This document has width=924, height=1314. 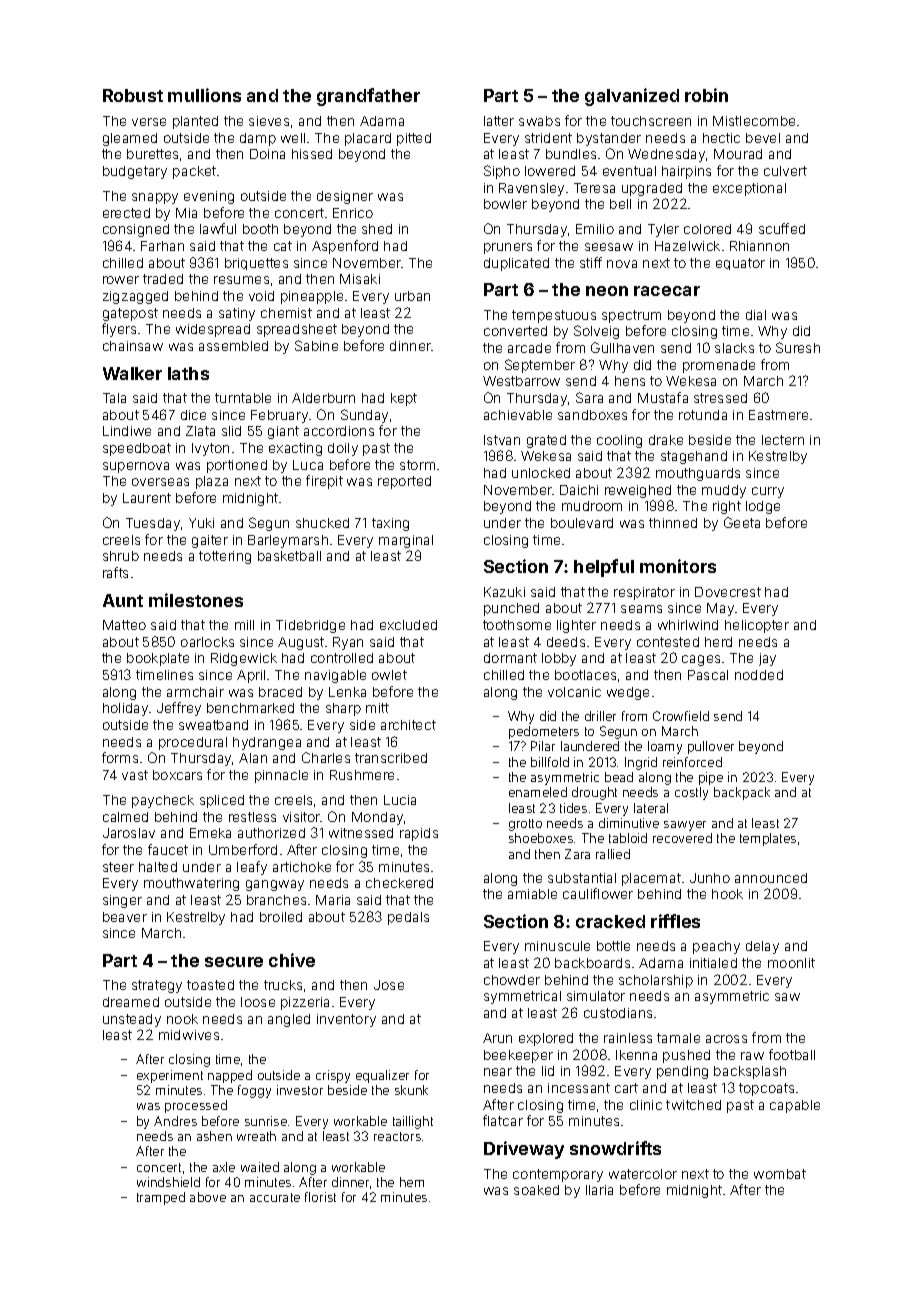 I want to click on toasted, so click(x=210, y=985).
